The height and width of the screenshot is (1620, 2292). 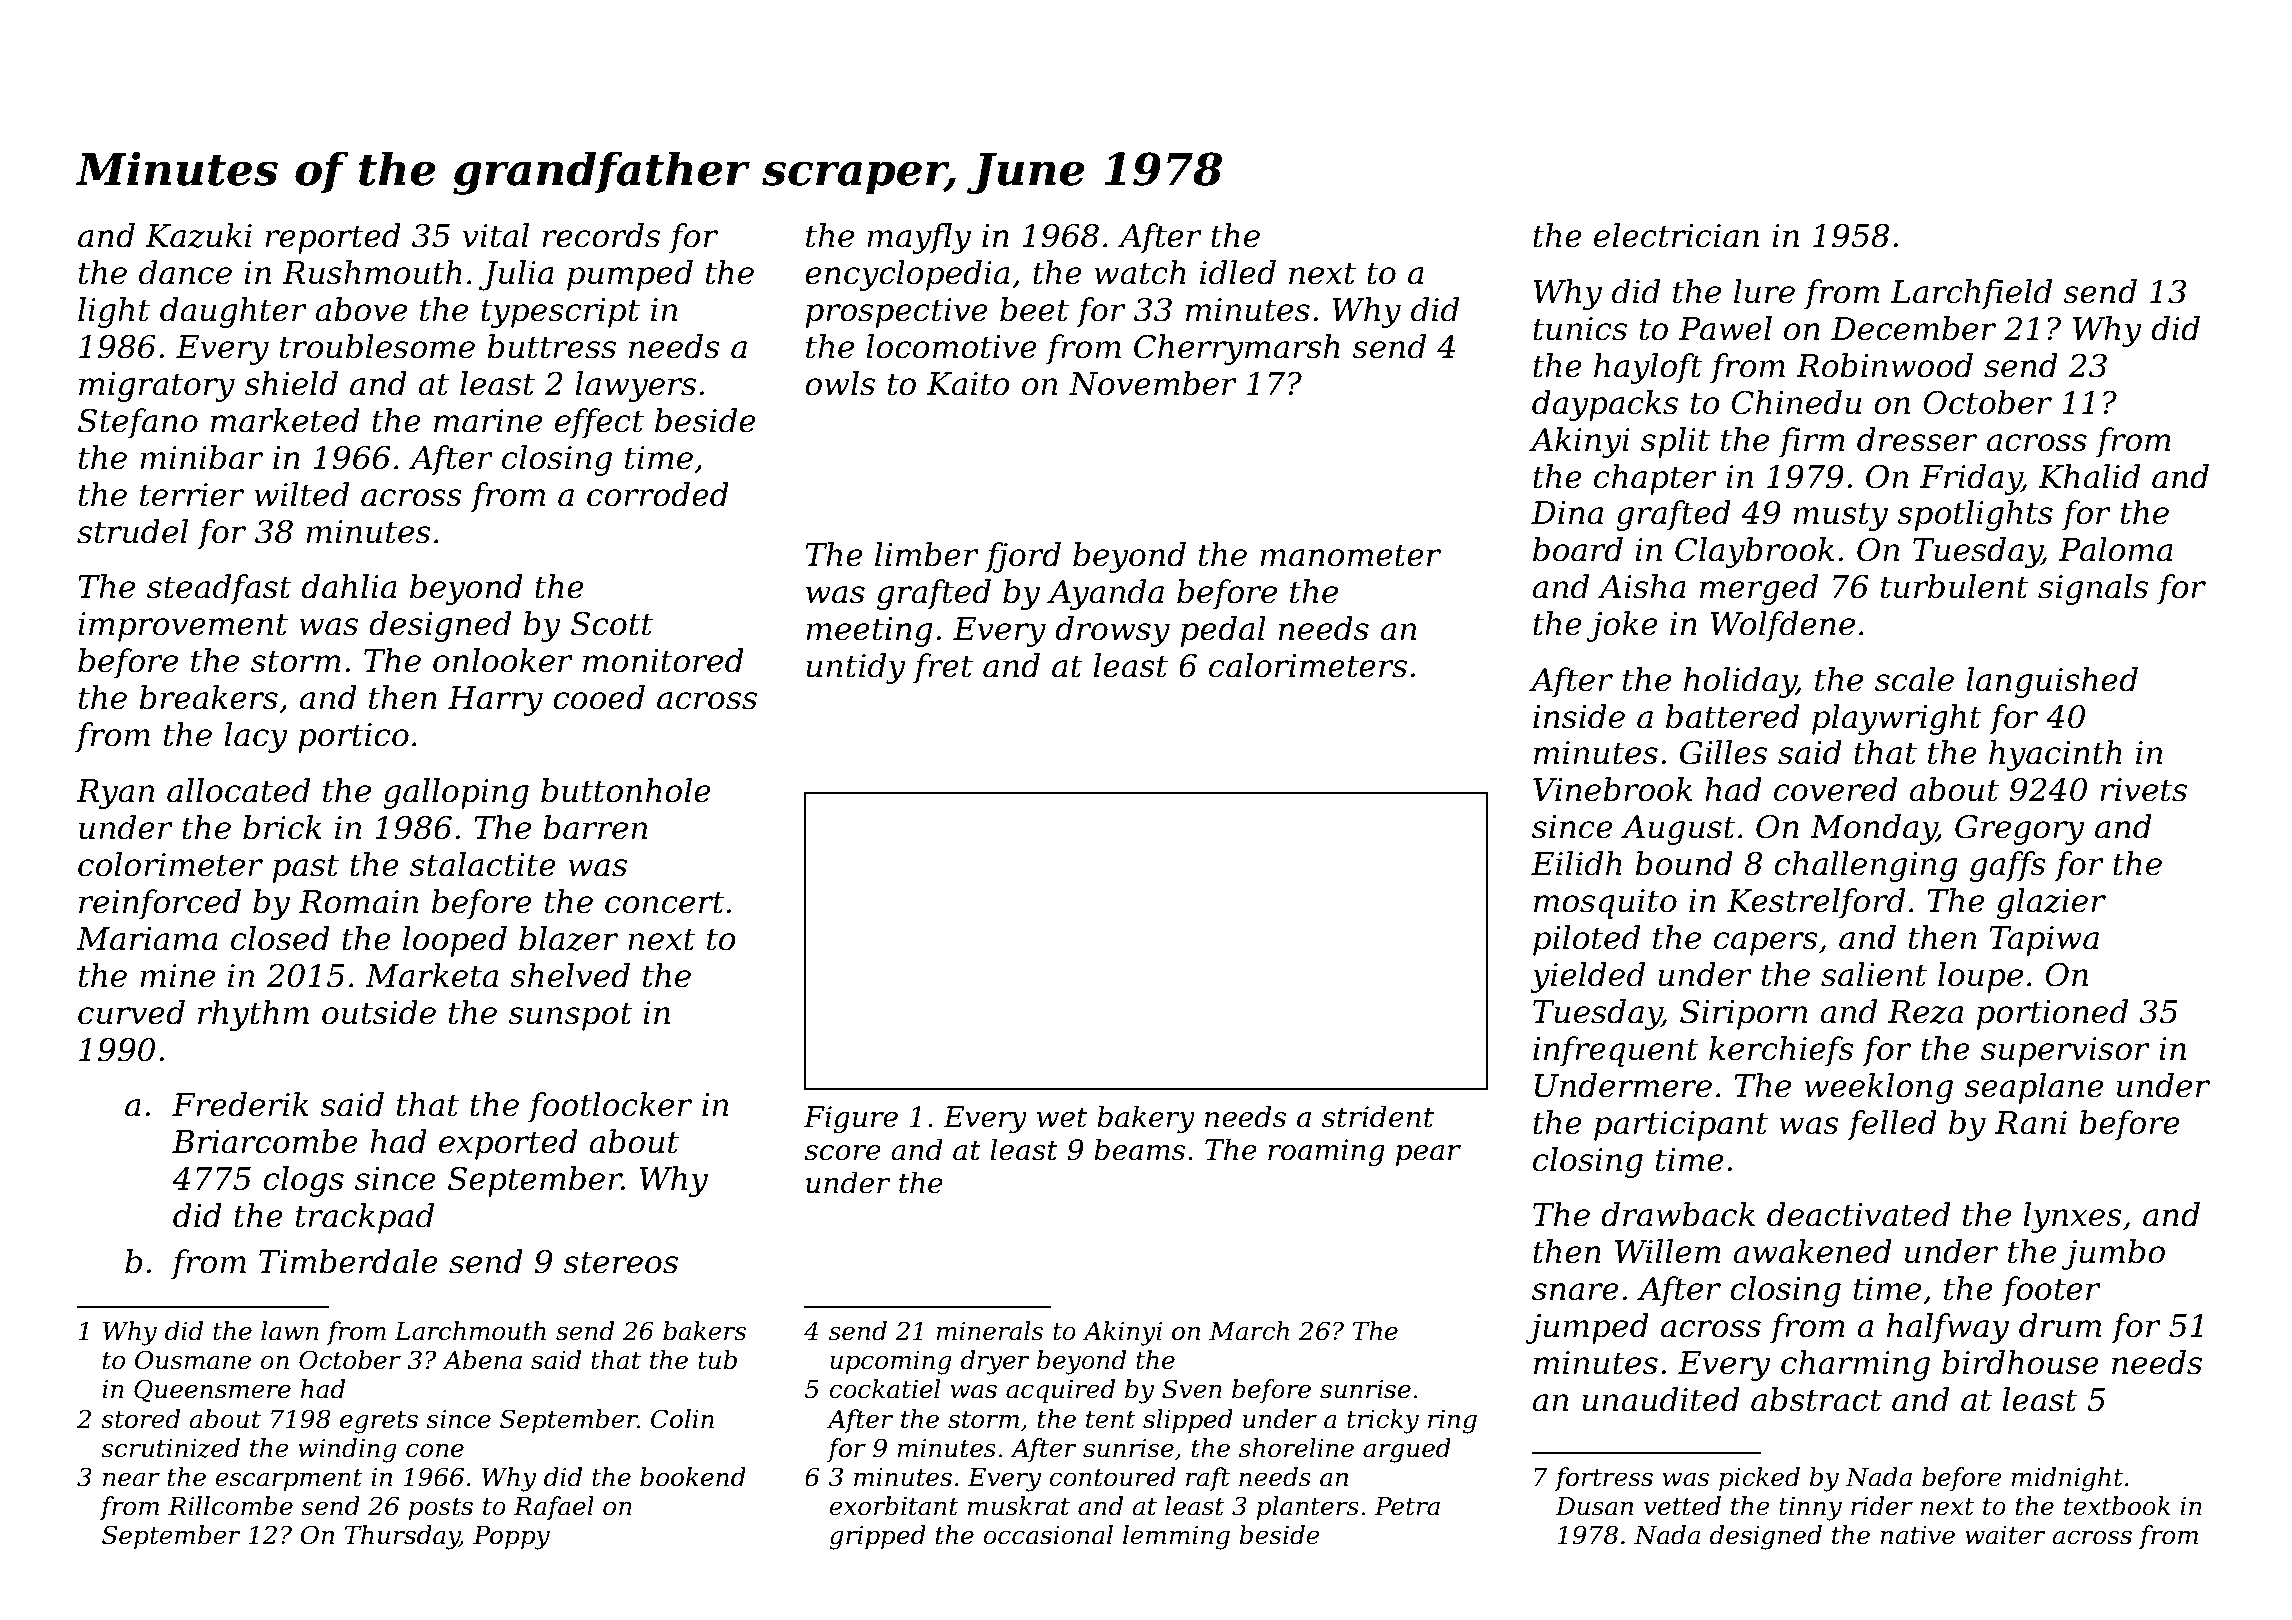 What do you see at coordinates (1023, 557) in the screenshot?
I see `fjord` at bounding box center [1023, 557].
